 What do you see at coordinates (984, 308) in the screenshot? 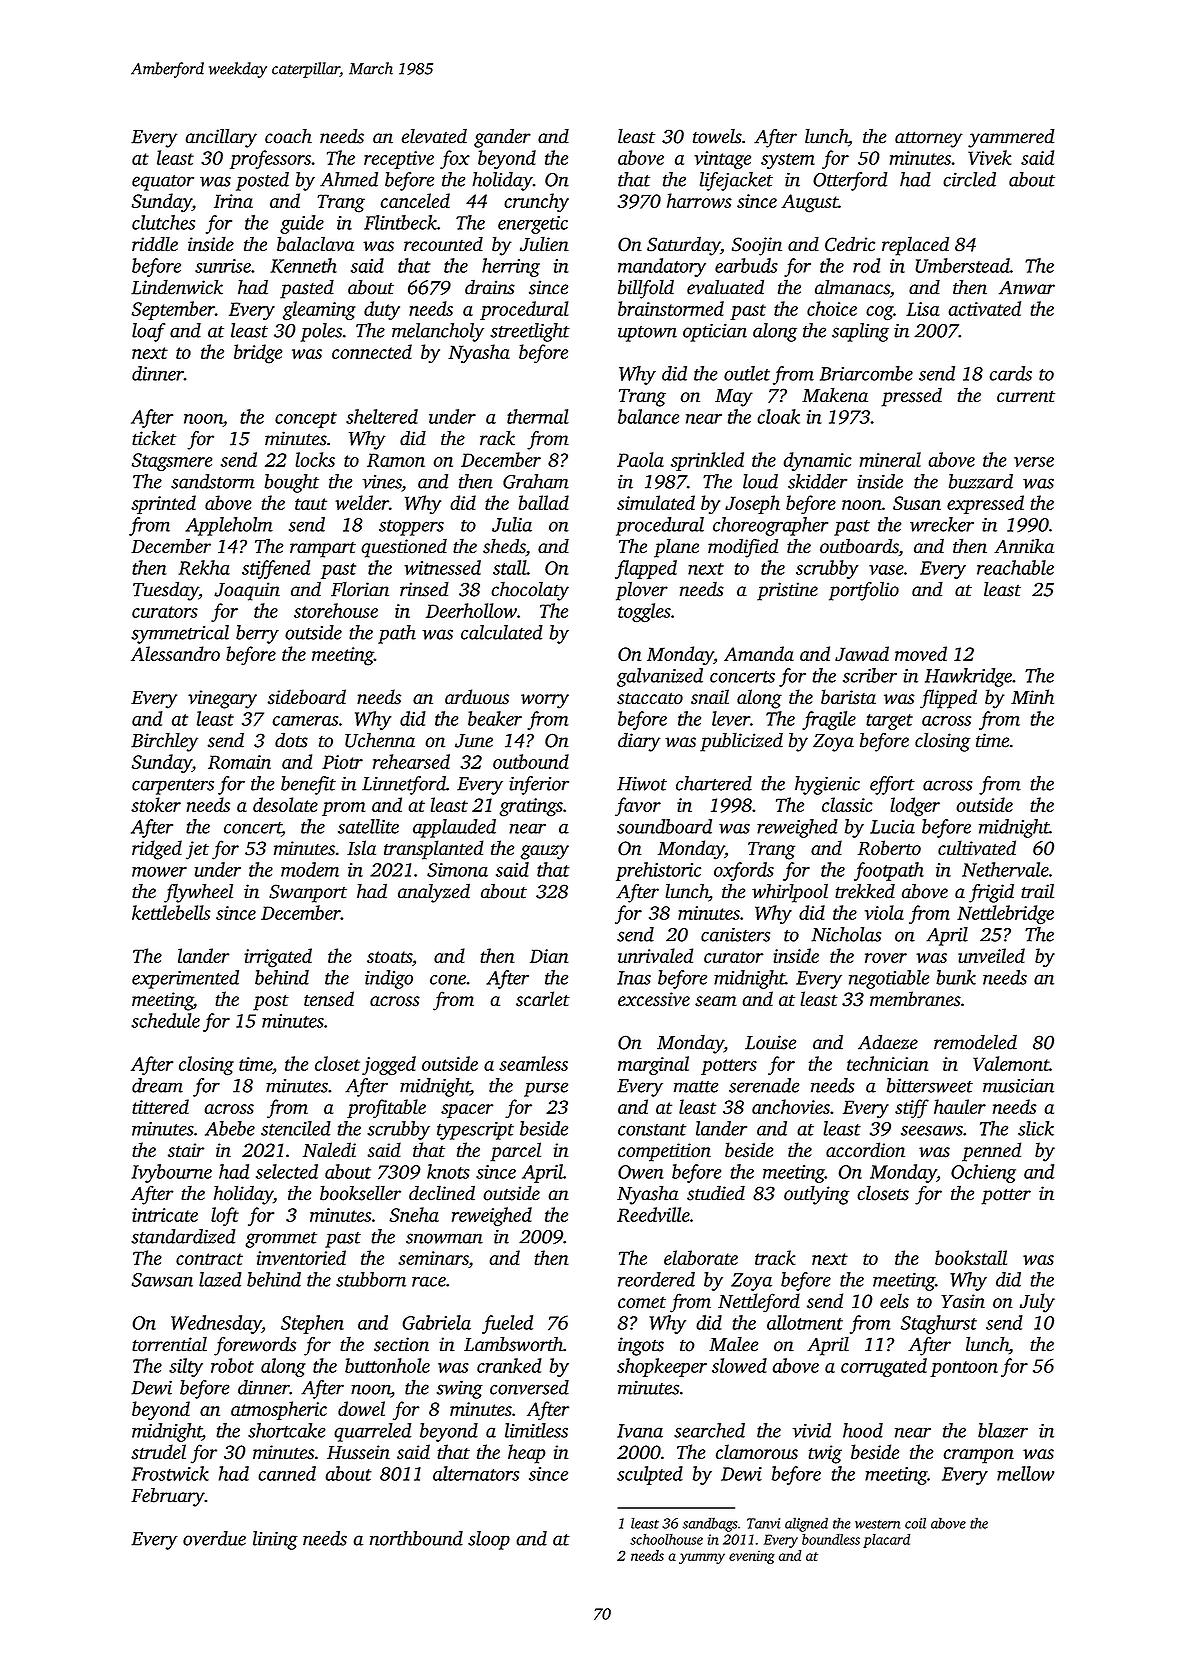
I see `activated` at bounding box center [984, 308].
